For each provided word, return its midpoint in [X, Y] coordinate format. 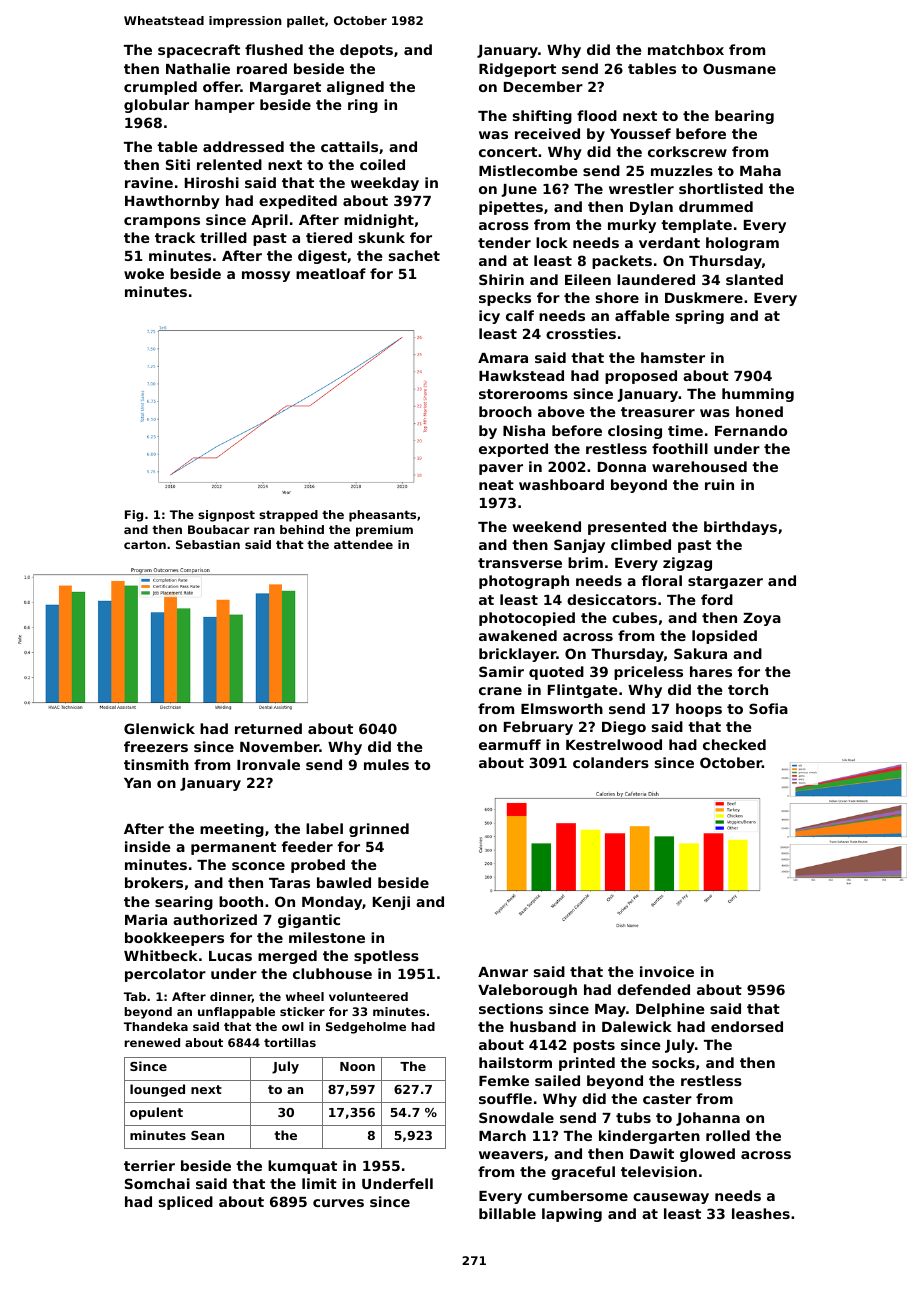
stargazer [725, 582]
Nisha [524, 430]
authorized [215, 919]
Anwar [503, 972]
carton [145, 544]
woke [144, 273]
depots [366, 51]
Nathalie [198, 68]
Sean [207, 1135]
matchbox [686, 49]
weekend [546, 526]
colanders [611, 762]
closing [635, 432]
